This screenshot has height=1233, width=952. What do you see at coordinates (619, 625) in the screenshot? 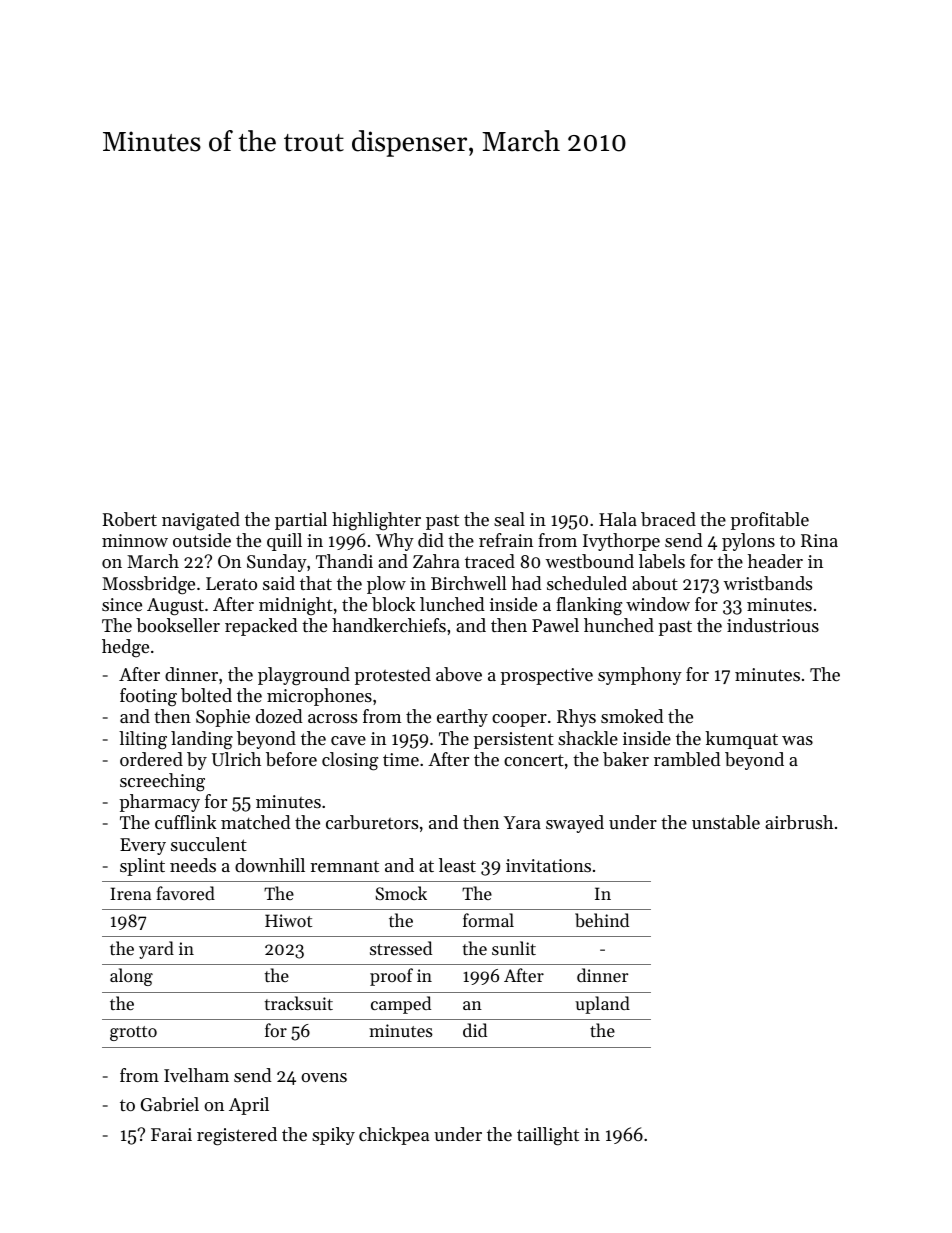
I see `hunched` at bounding box center [619, 625].
